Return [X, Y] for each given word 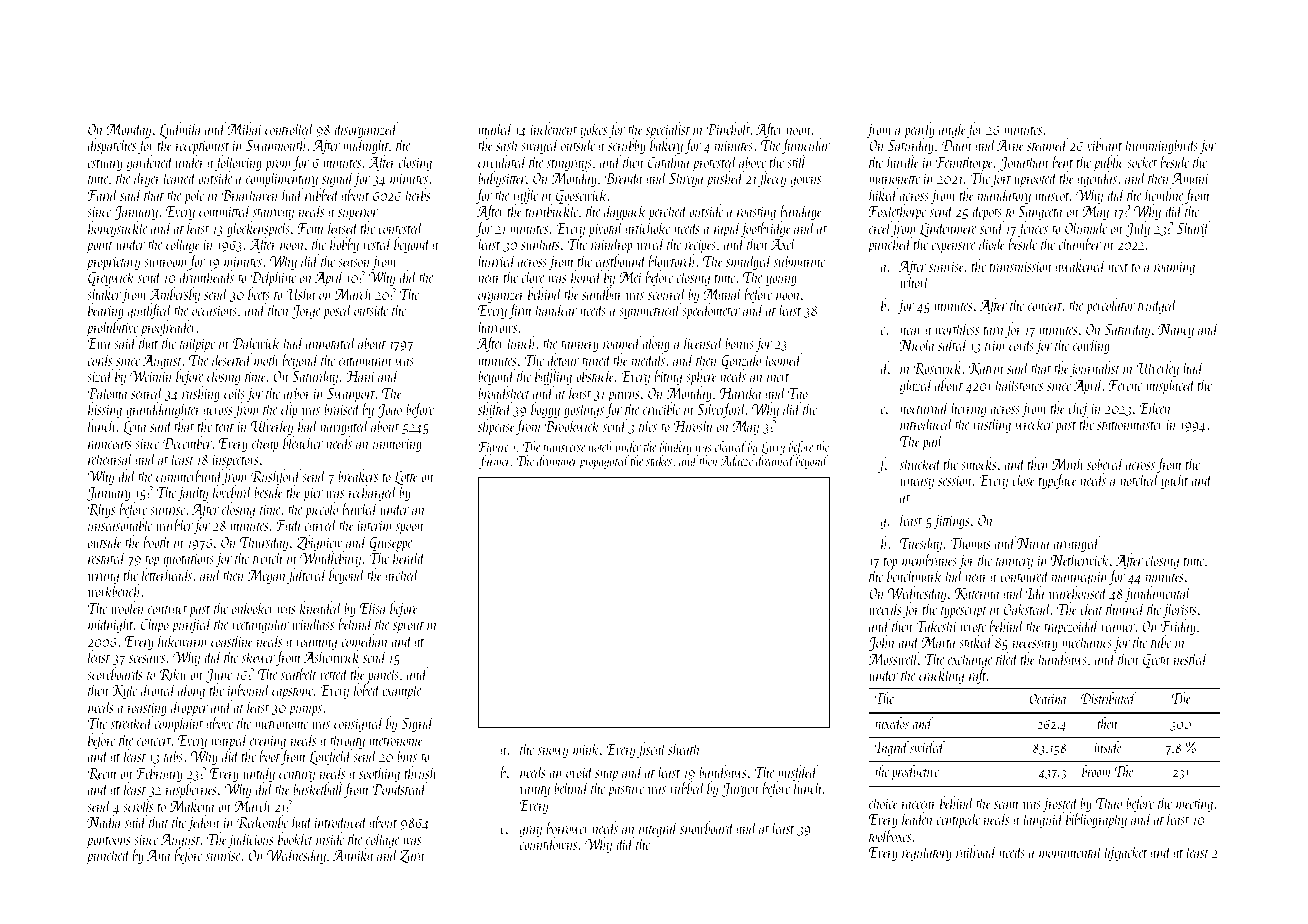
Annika [353, 854]
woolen [127, 607]
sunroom [165, 263]
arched [402, 574]
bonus [739, 342]
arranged [1077, 544]
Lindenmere [948, 230]
